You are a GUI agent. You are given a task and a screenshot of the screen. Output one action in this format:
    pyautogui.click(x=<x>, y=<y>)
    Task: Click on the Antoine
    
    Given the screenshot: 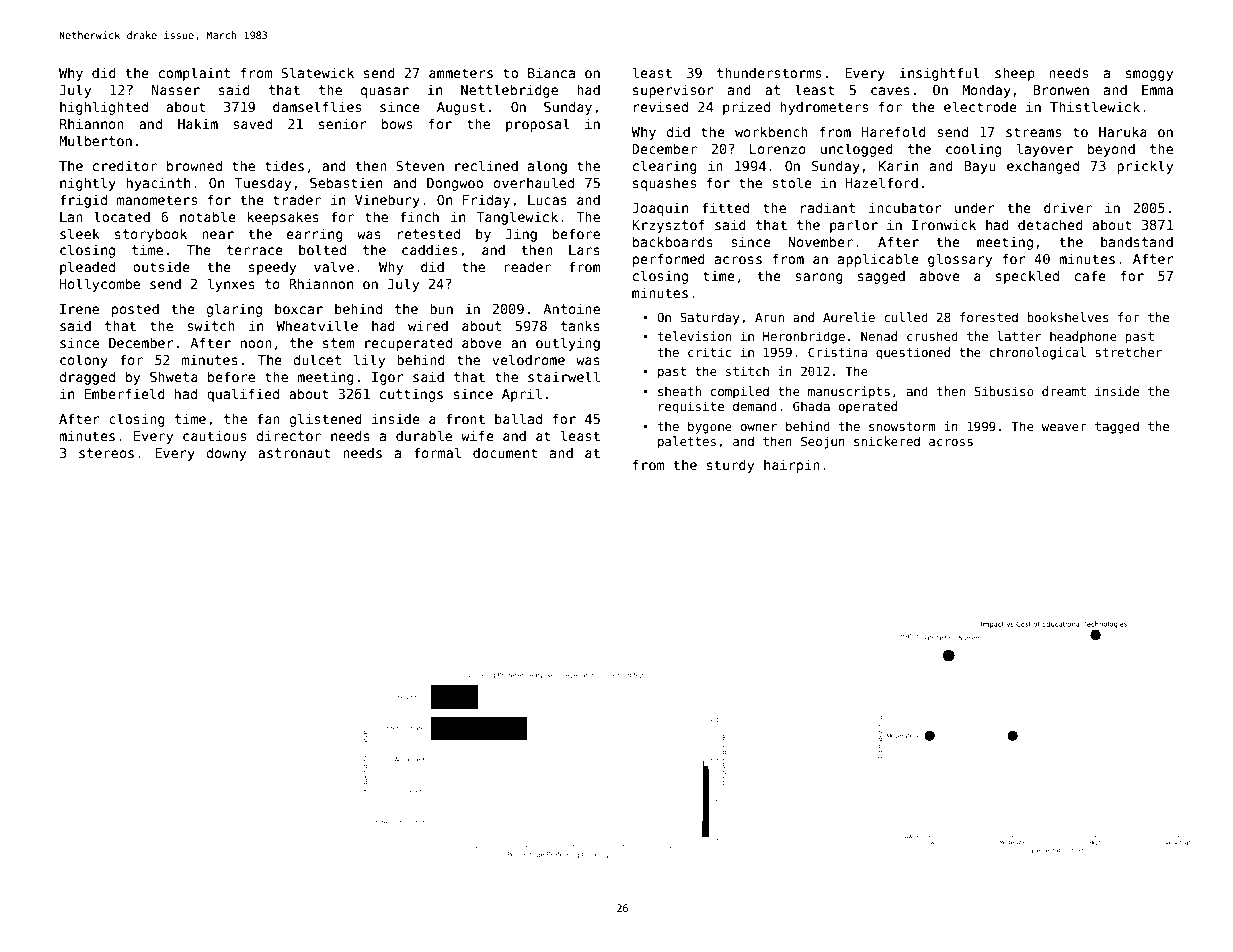 What is the action you would take?
    pyautogui.click(x=571, y=308)
